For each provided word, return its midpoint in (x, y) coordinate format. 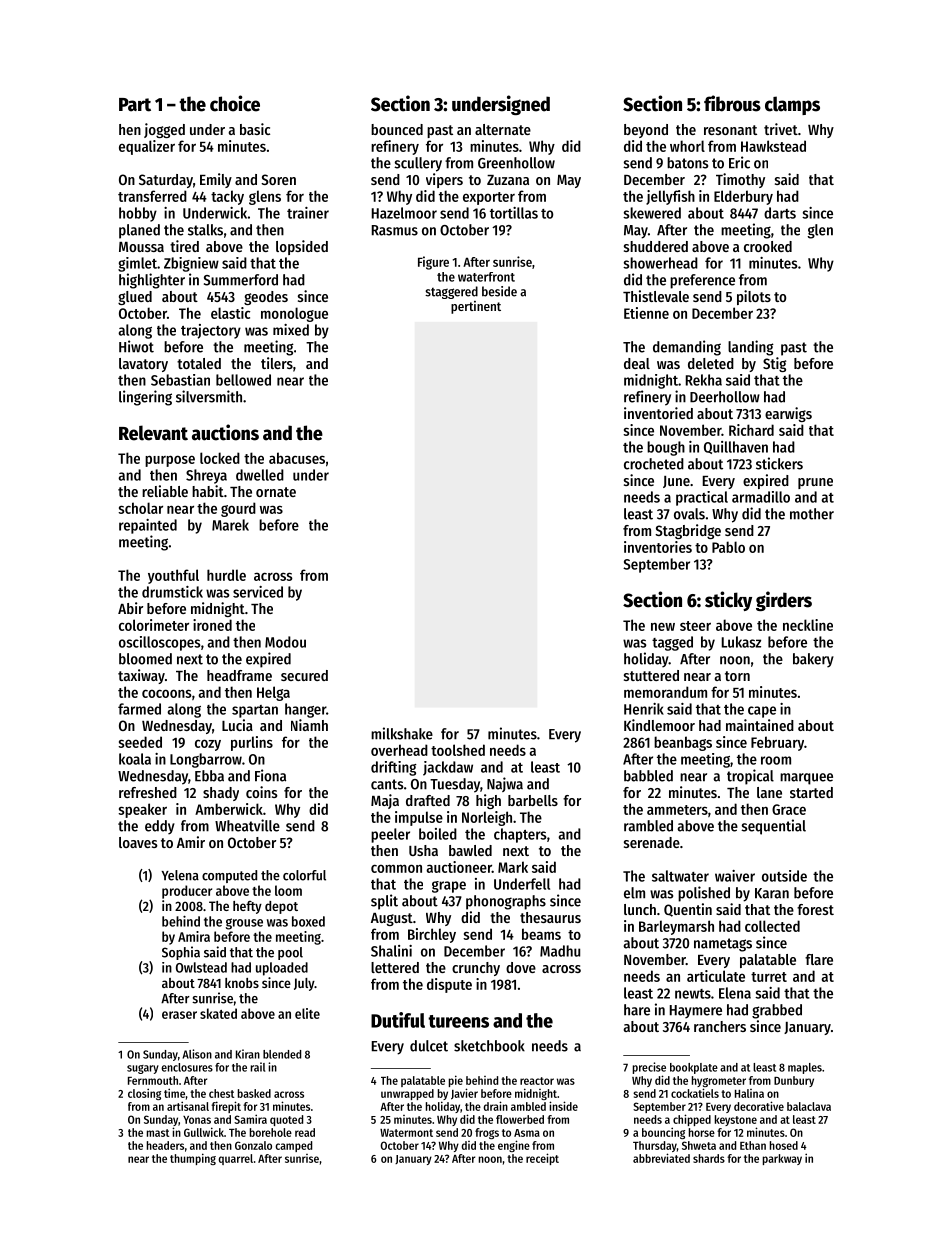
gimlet (137, 264)
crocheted (654, 464)
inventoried (658, 413)
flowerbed (520, 1119)
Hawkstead (773, 146)
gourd (238, 509)
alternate (503, 129)
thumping (193, 1159)
